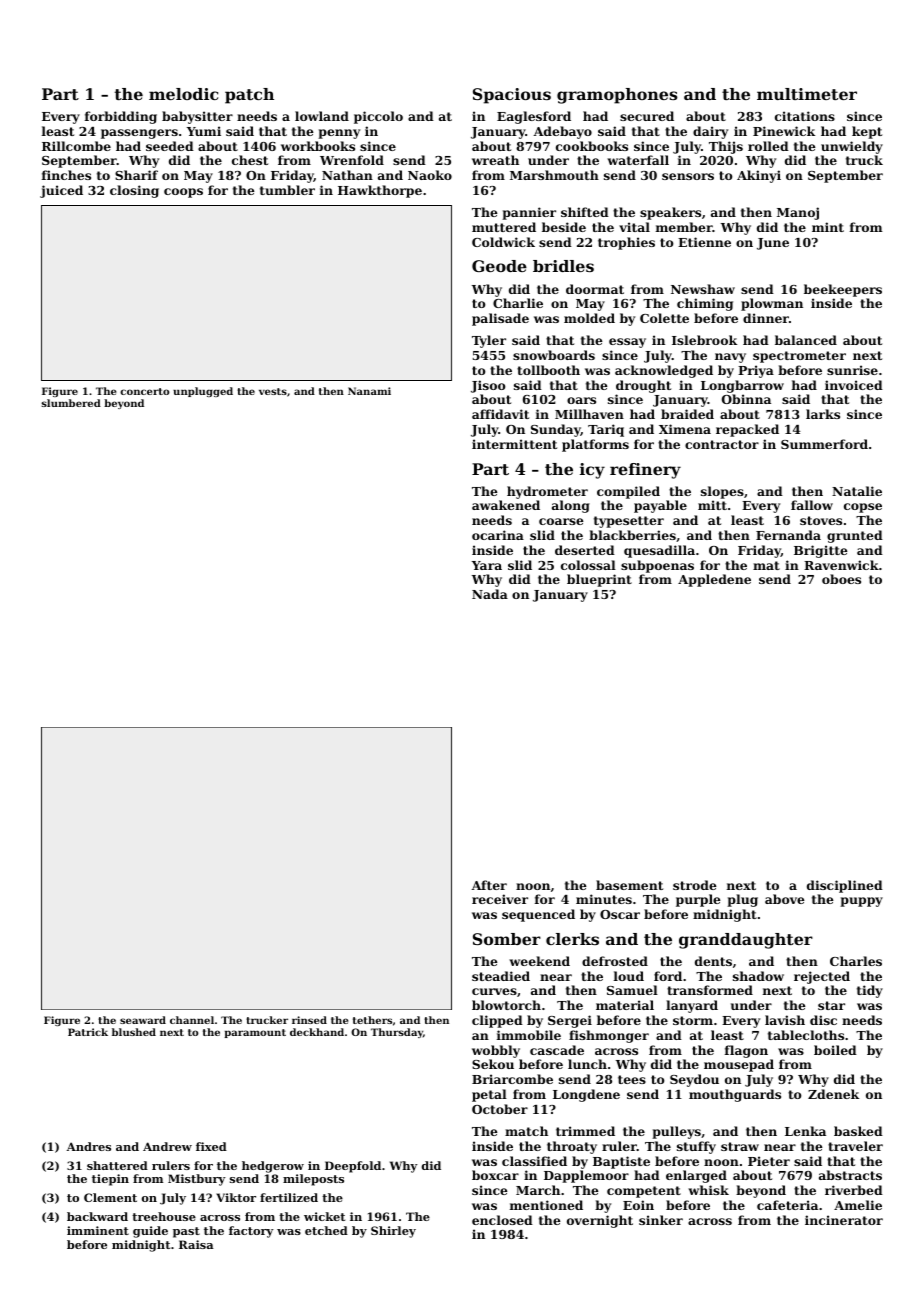 The width and height of the image is (924, 1308). I want to click on Nada, so click(490, 594).
